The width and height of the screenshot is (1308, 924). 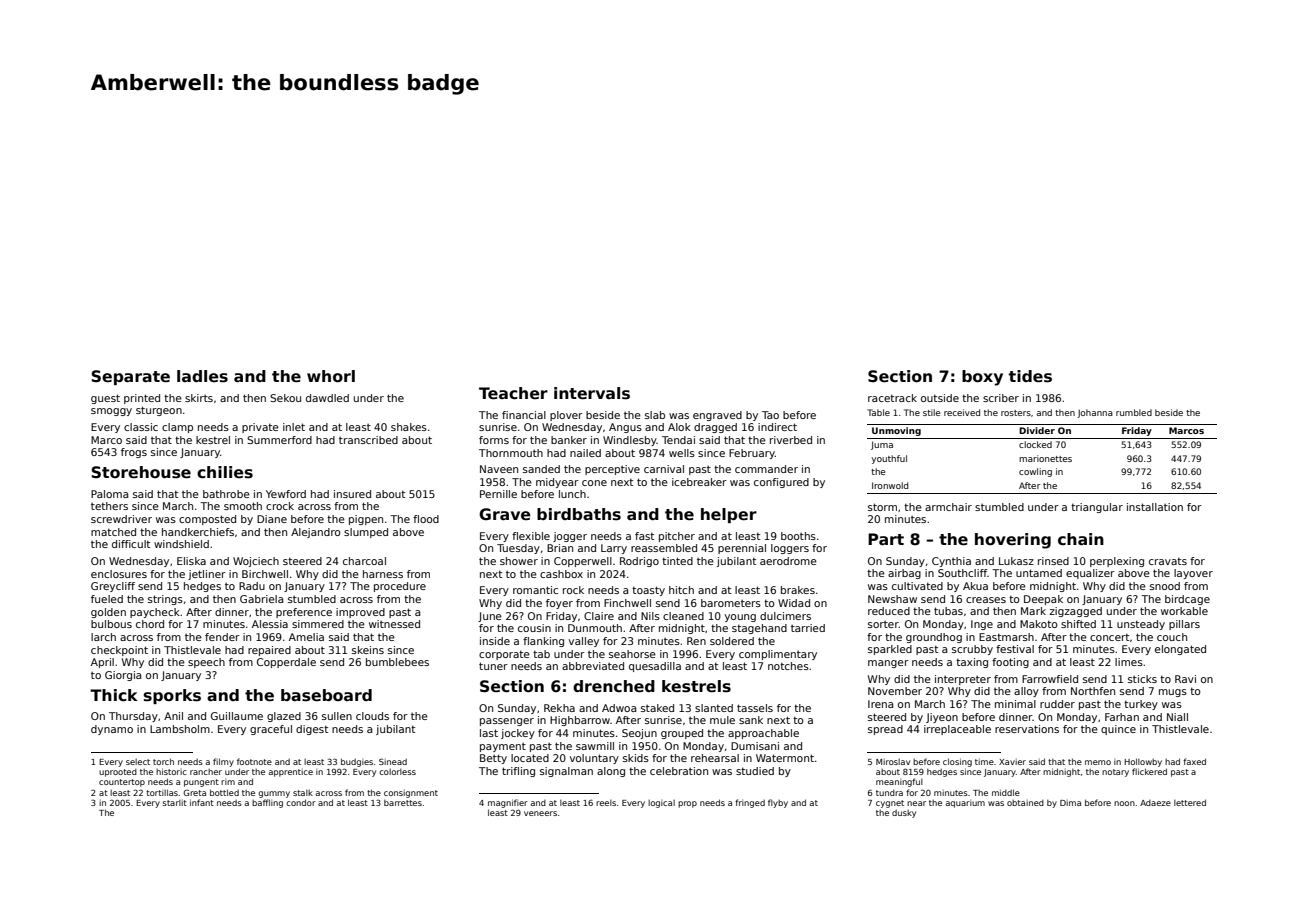 I want to click on toasty, so click(x=648, y=591).
